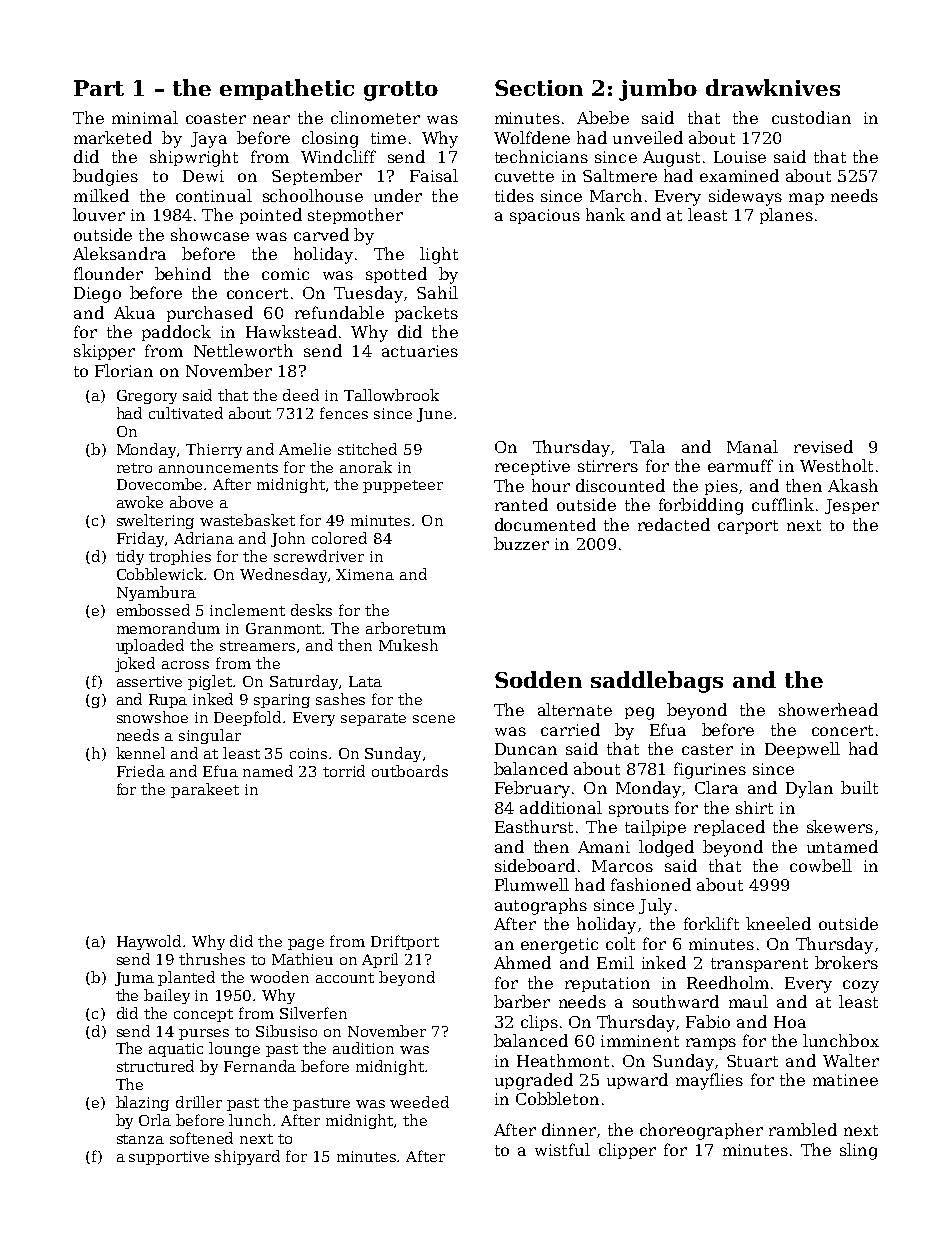  What do you see at coordinates (658, 90) in the screenshot?
I see `jumbo` at bounding box center [658, 90].
